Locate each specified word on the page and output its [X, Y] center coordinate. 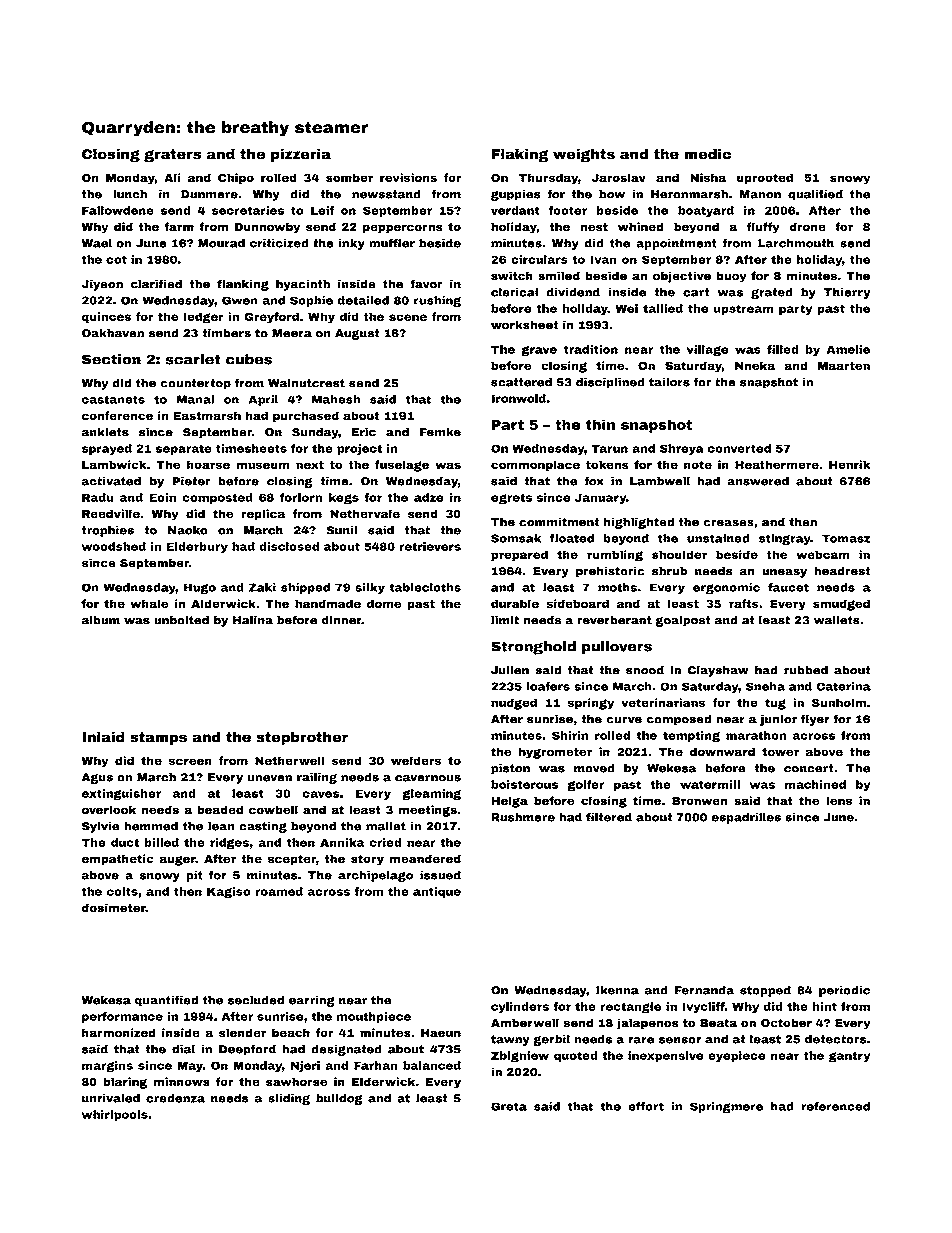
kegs [344, 498]
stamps [158, 738]
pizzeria [301, 155]
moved [594, 768]
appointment [676, 244]
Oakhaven [113, 333]
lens [839, 800]
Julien [510, 670]
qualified [815, 195]
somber [349, 177]
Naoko [188, 530]
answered [758, 481]
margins [107, 1066]
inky [351, 244]
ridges [229, 843]
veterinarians [663, 702]
